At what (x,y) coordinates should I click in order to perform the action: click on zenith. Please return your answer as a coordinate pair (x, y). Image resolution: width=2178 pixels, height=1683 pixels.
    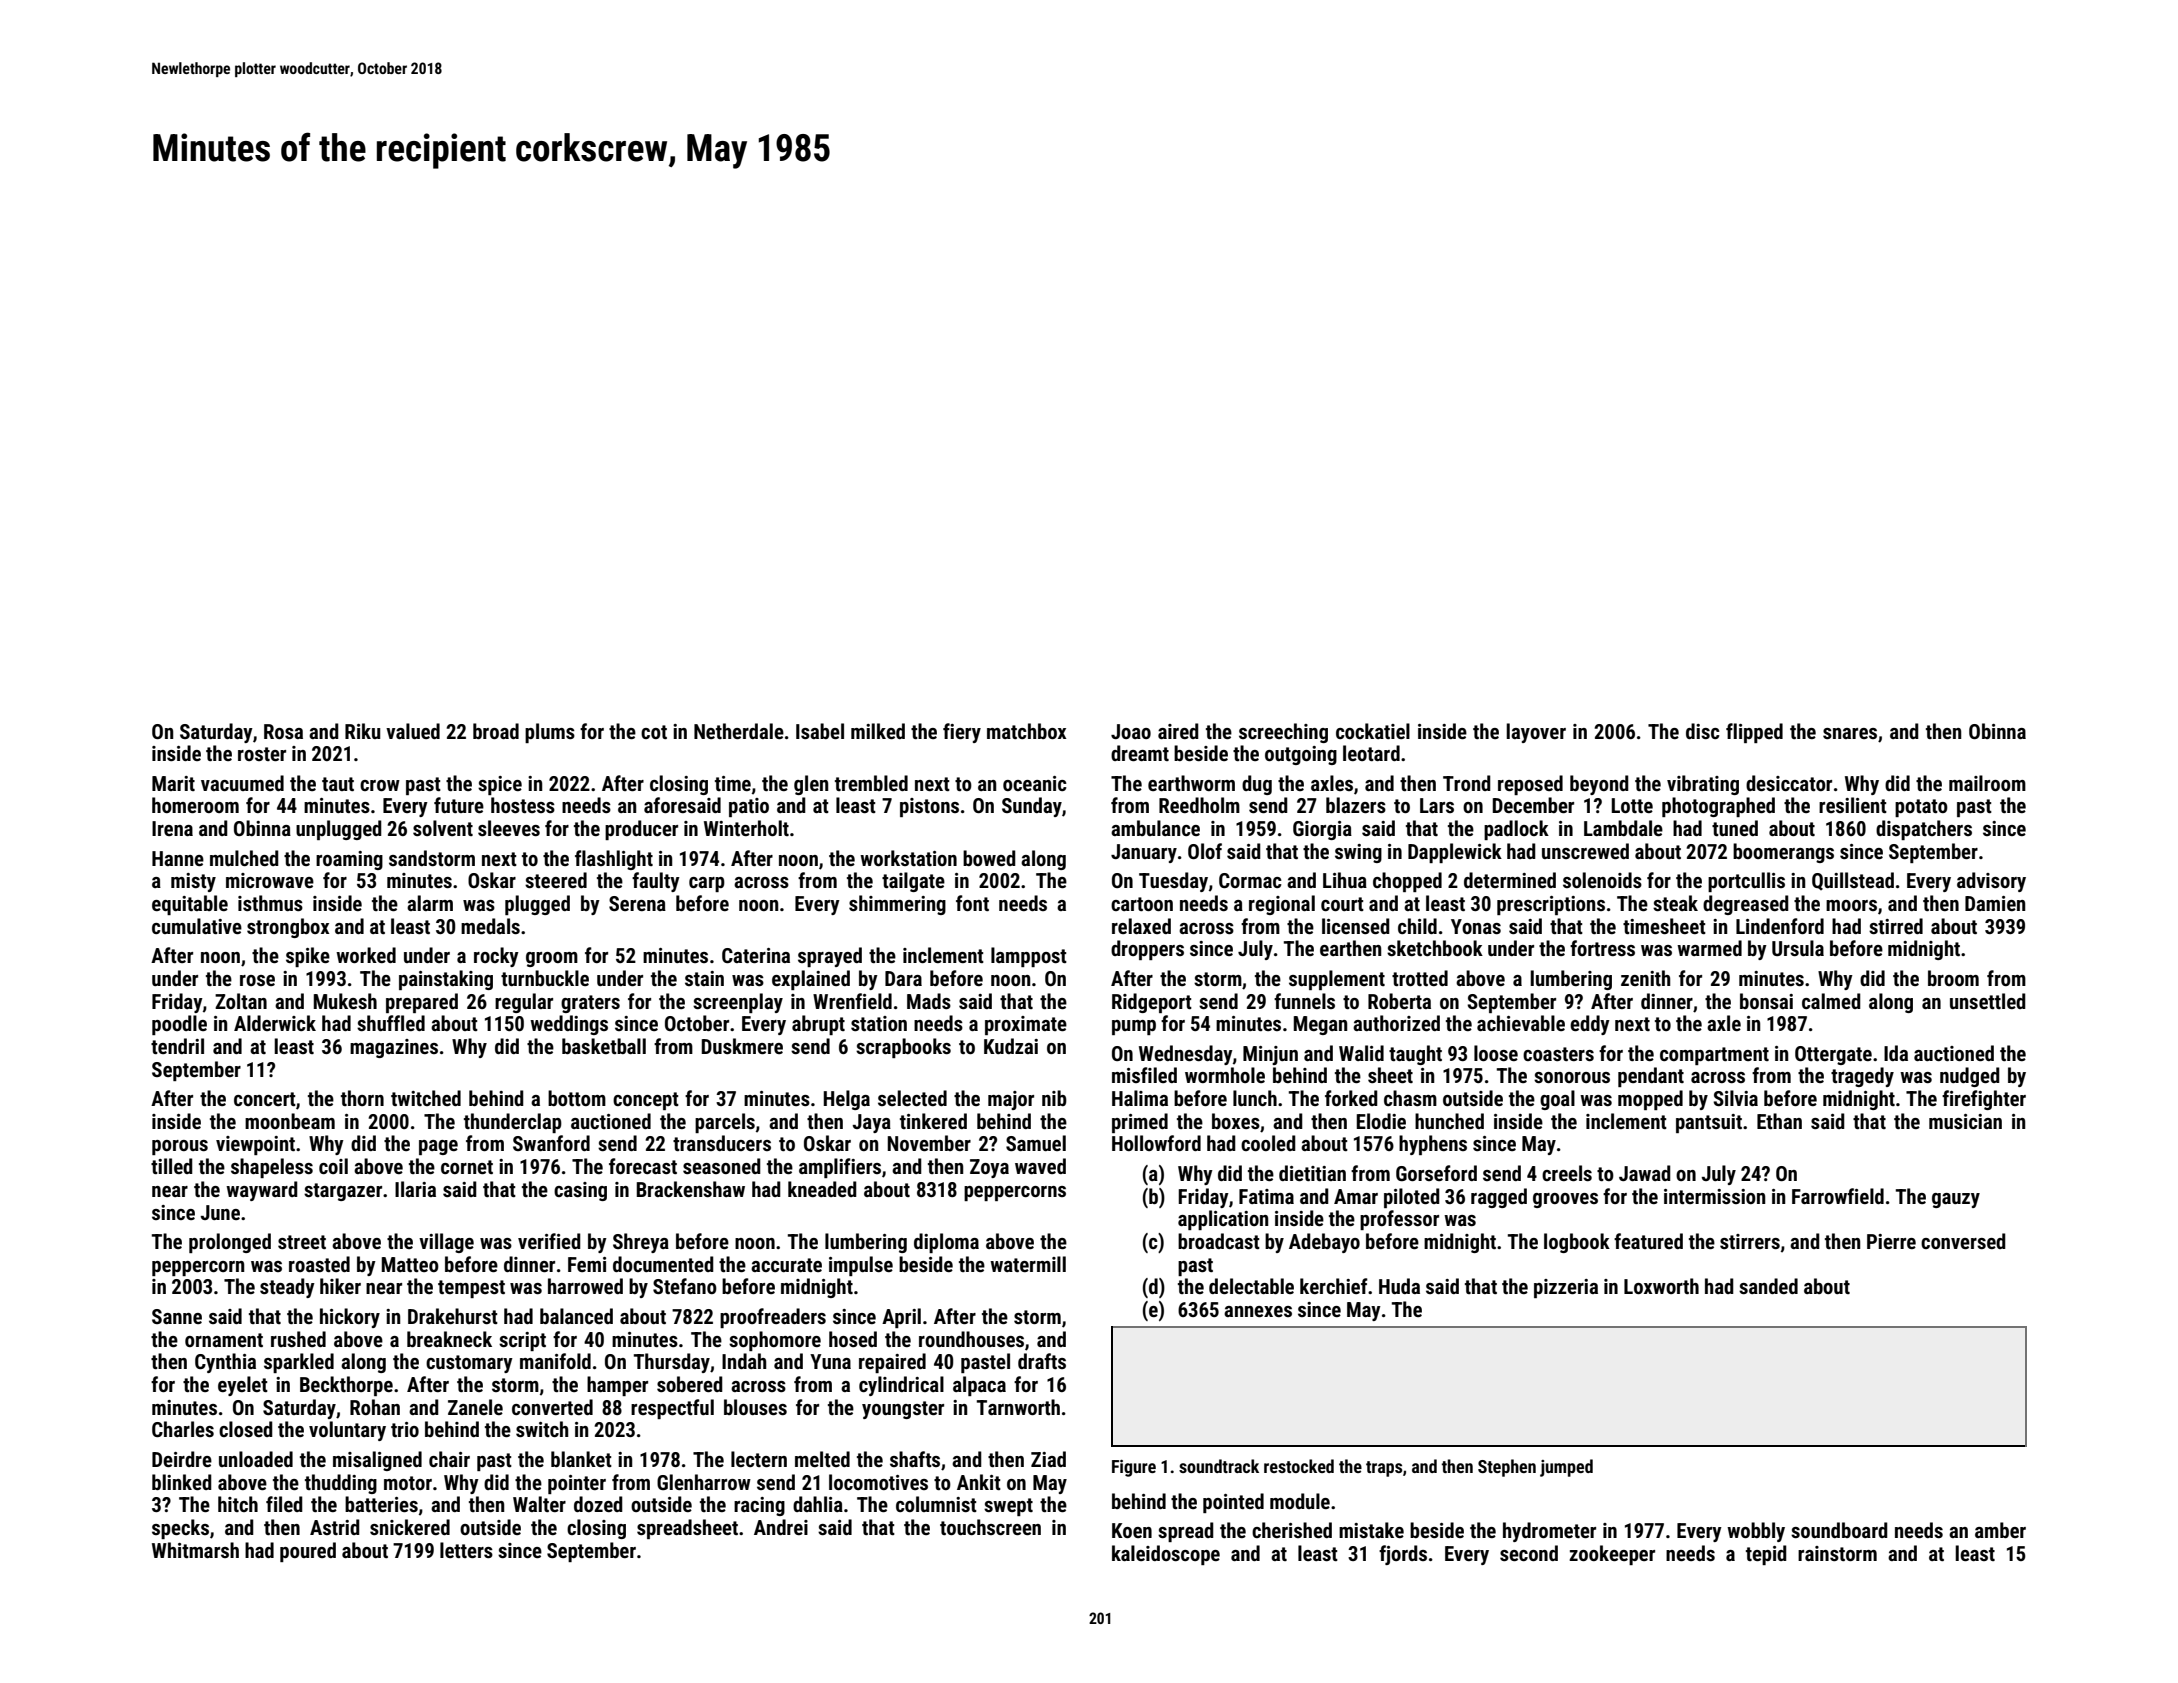
    Looking at the image, I should click on (1645, 978).
